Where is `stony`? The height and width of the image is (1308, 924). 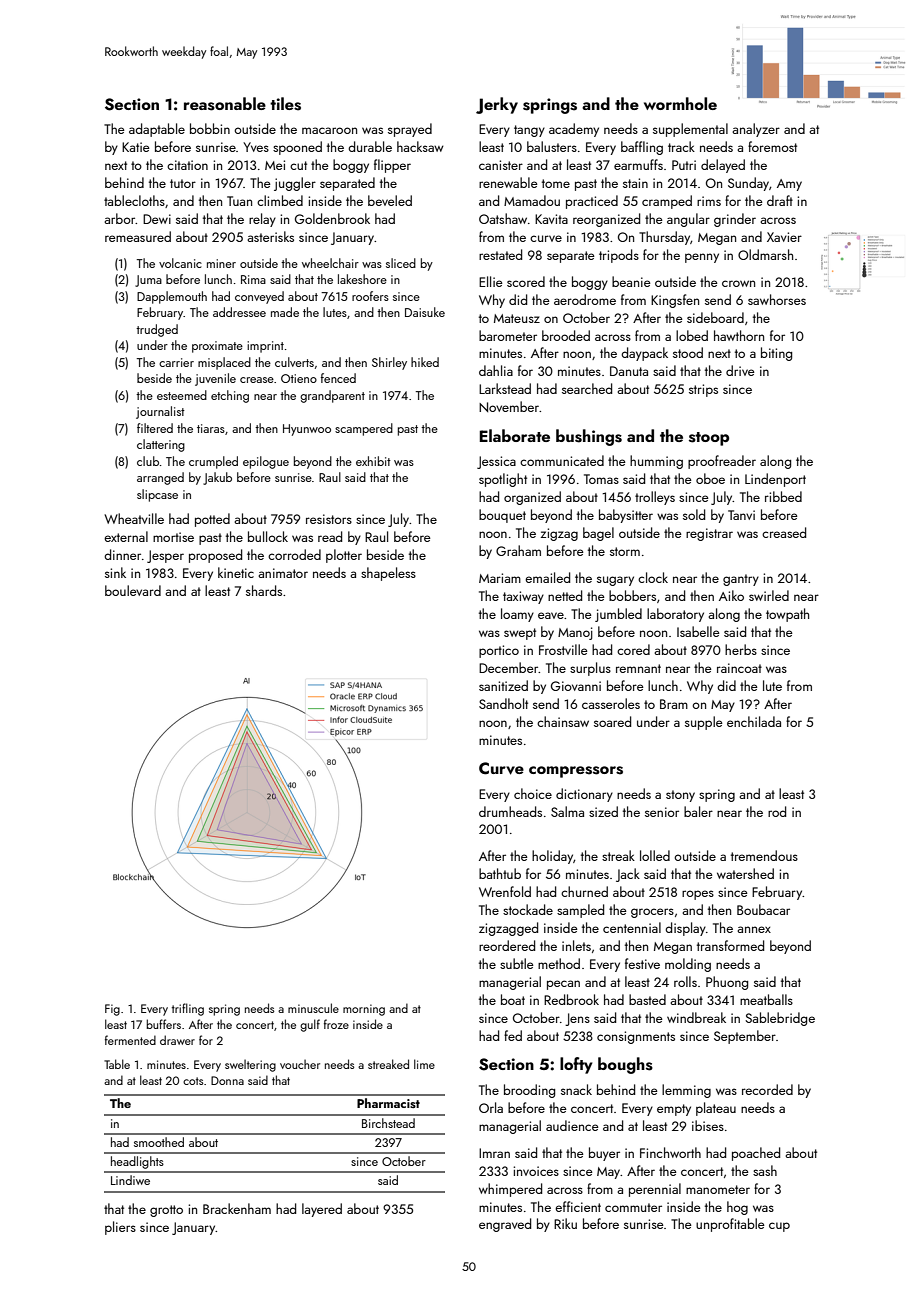
stony is located at coordinates (680, 796).
